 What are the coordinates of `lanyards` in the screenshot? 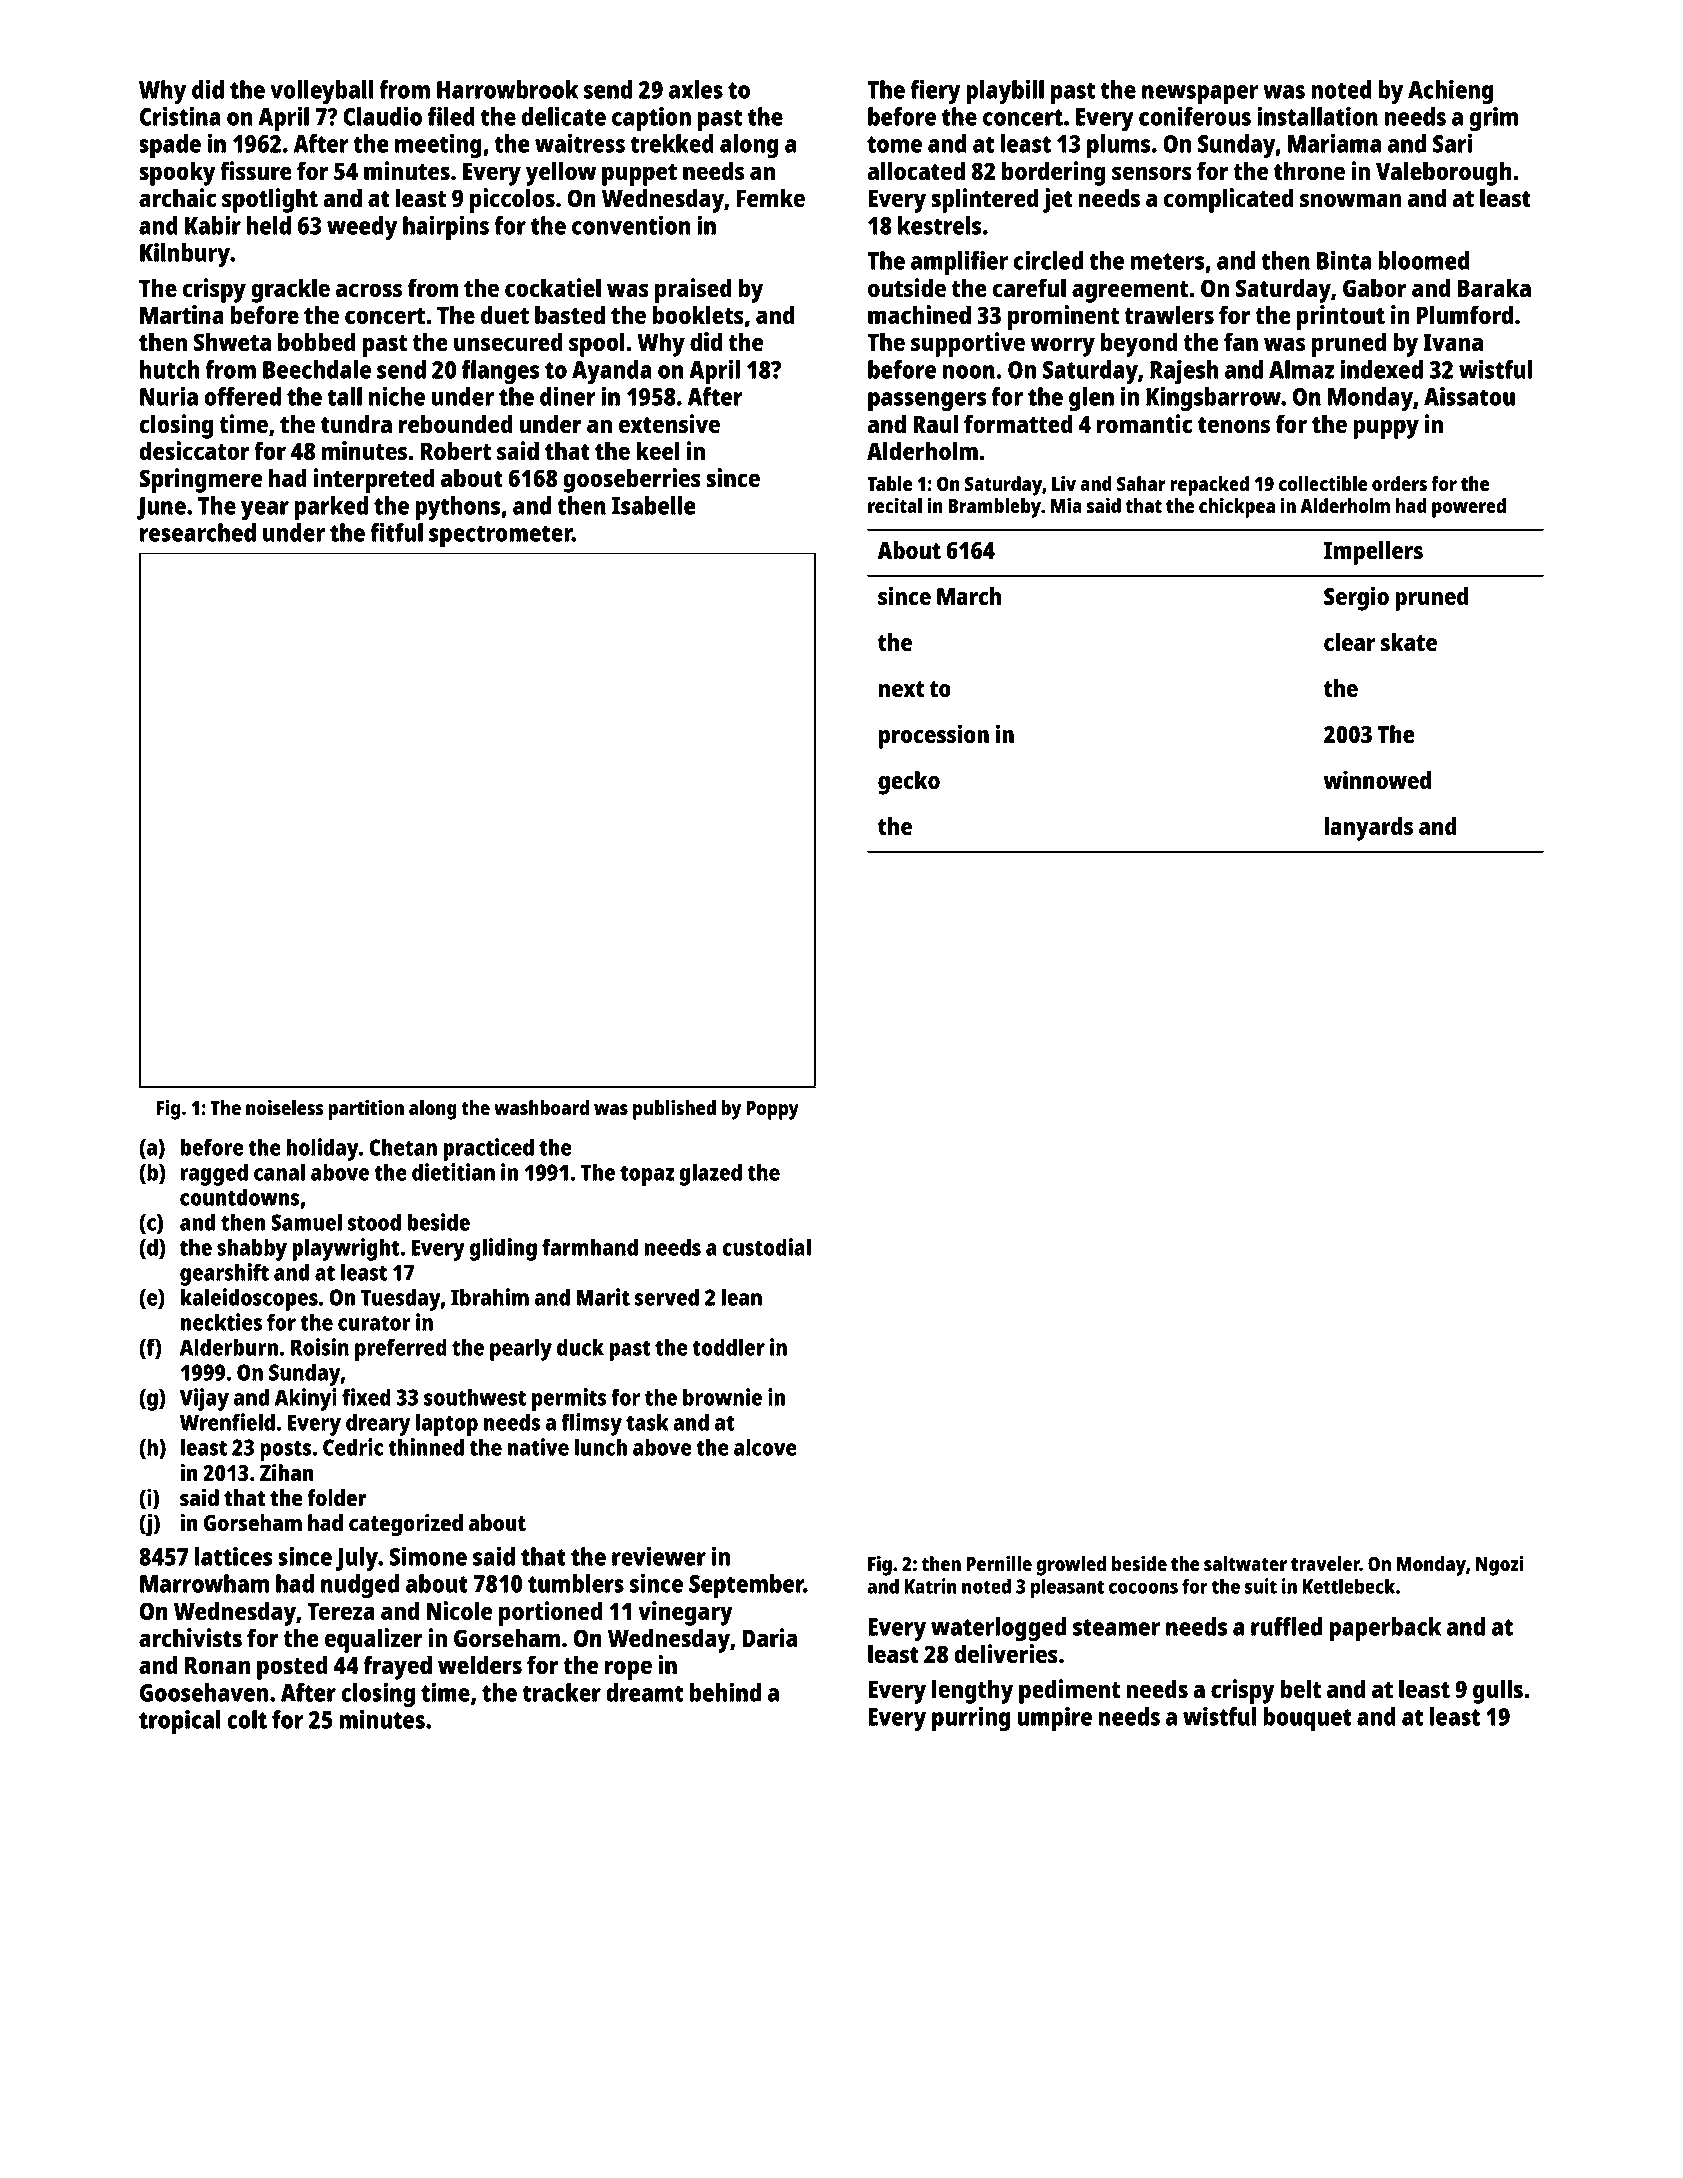 It's located at (1368, 829).
